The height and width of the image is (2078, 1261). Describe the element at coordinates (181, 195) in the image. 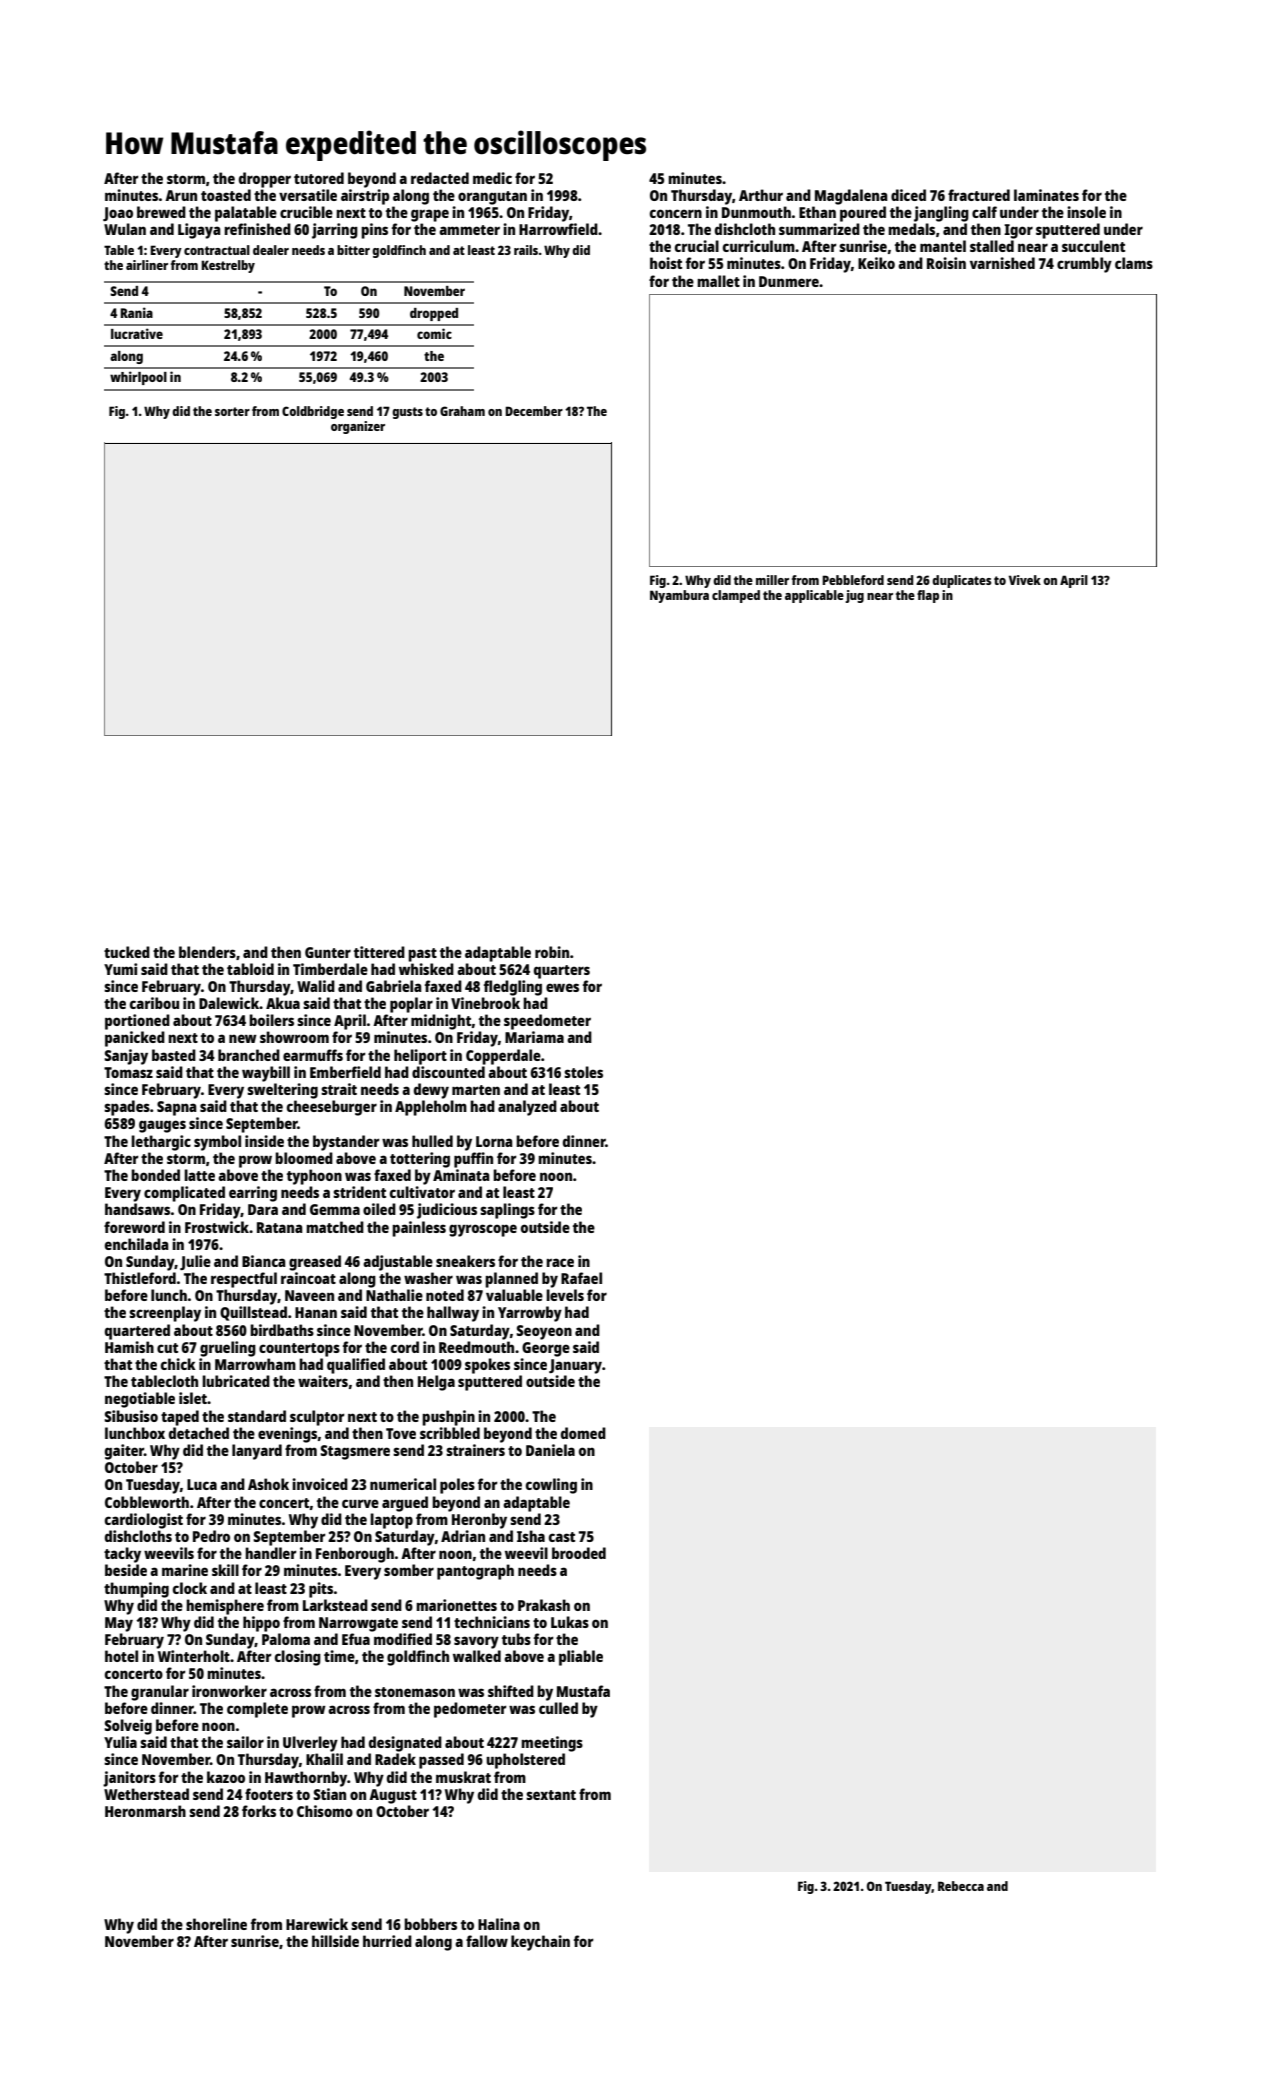

I see `Arun` at that location.
